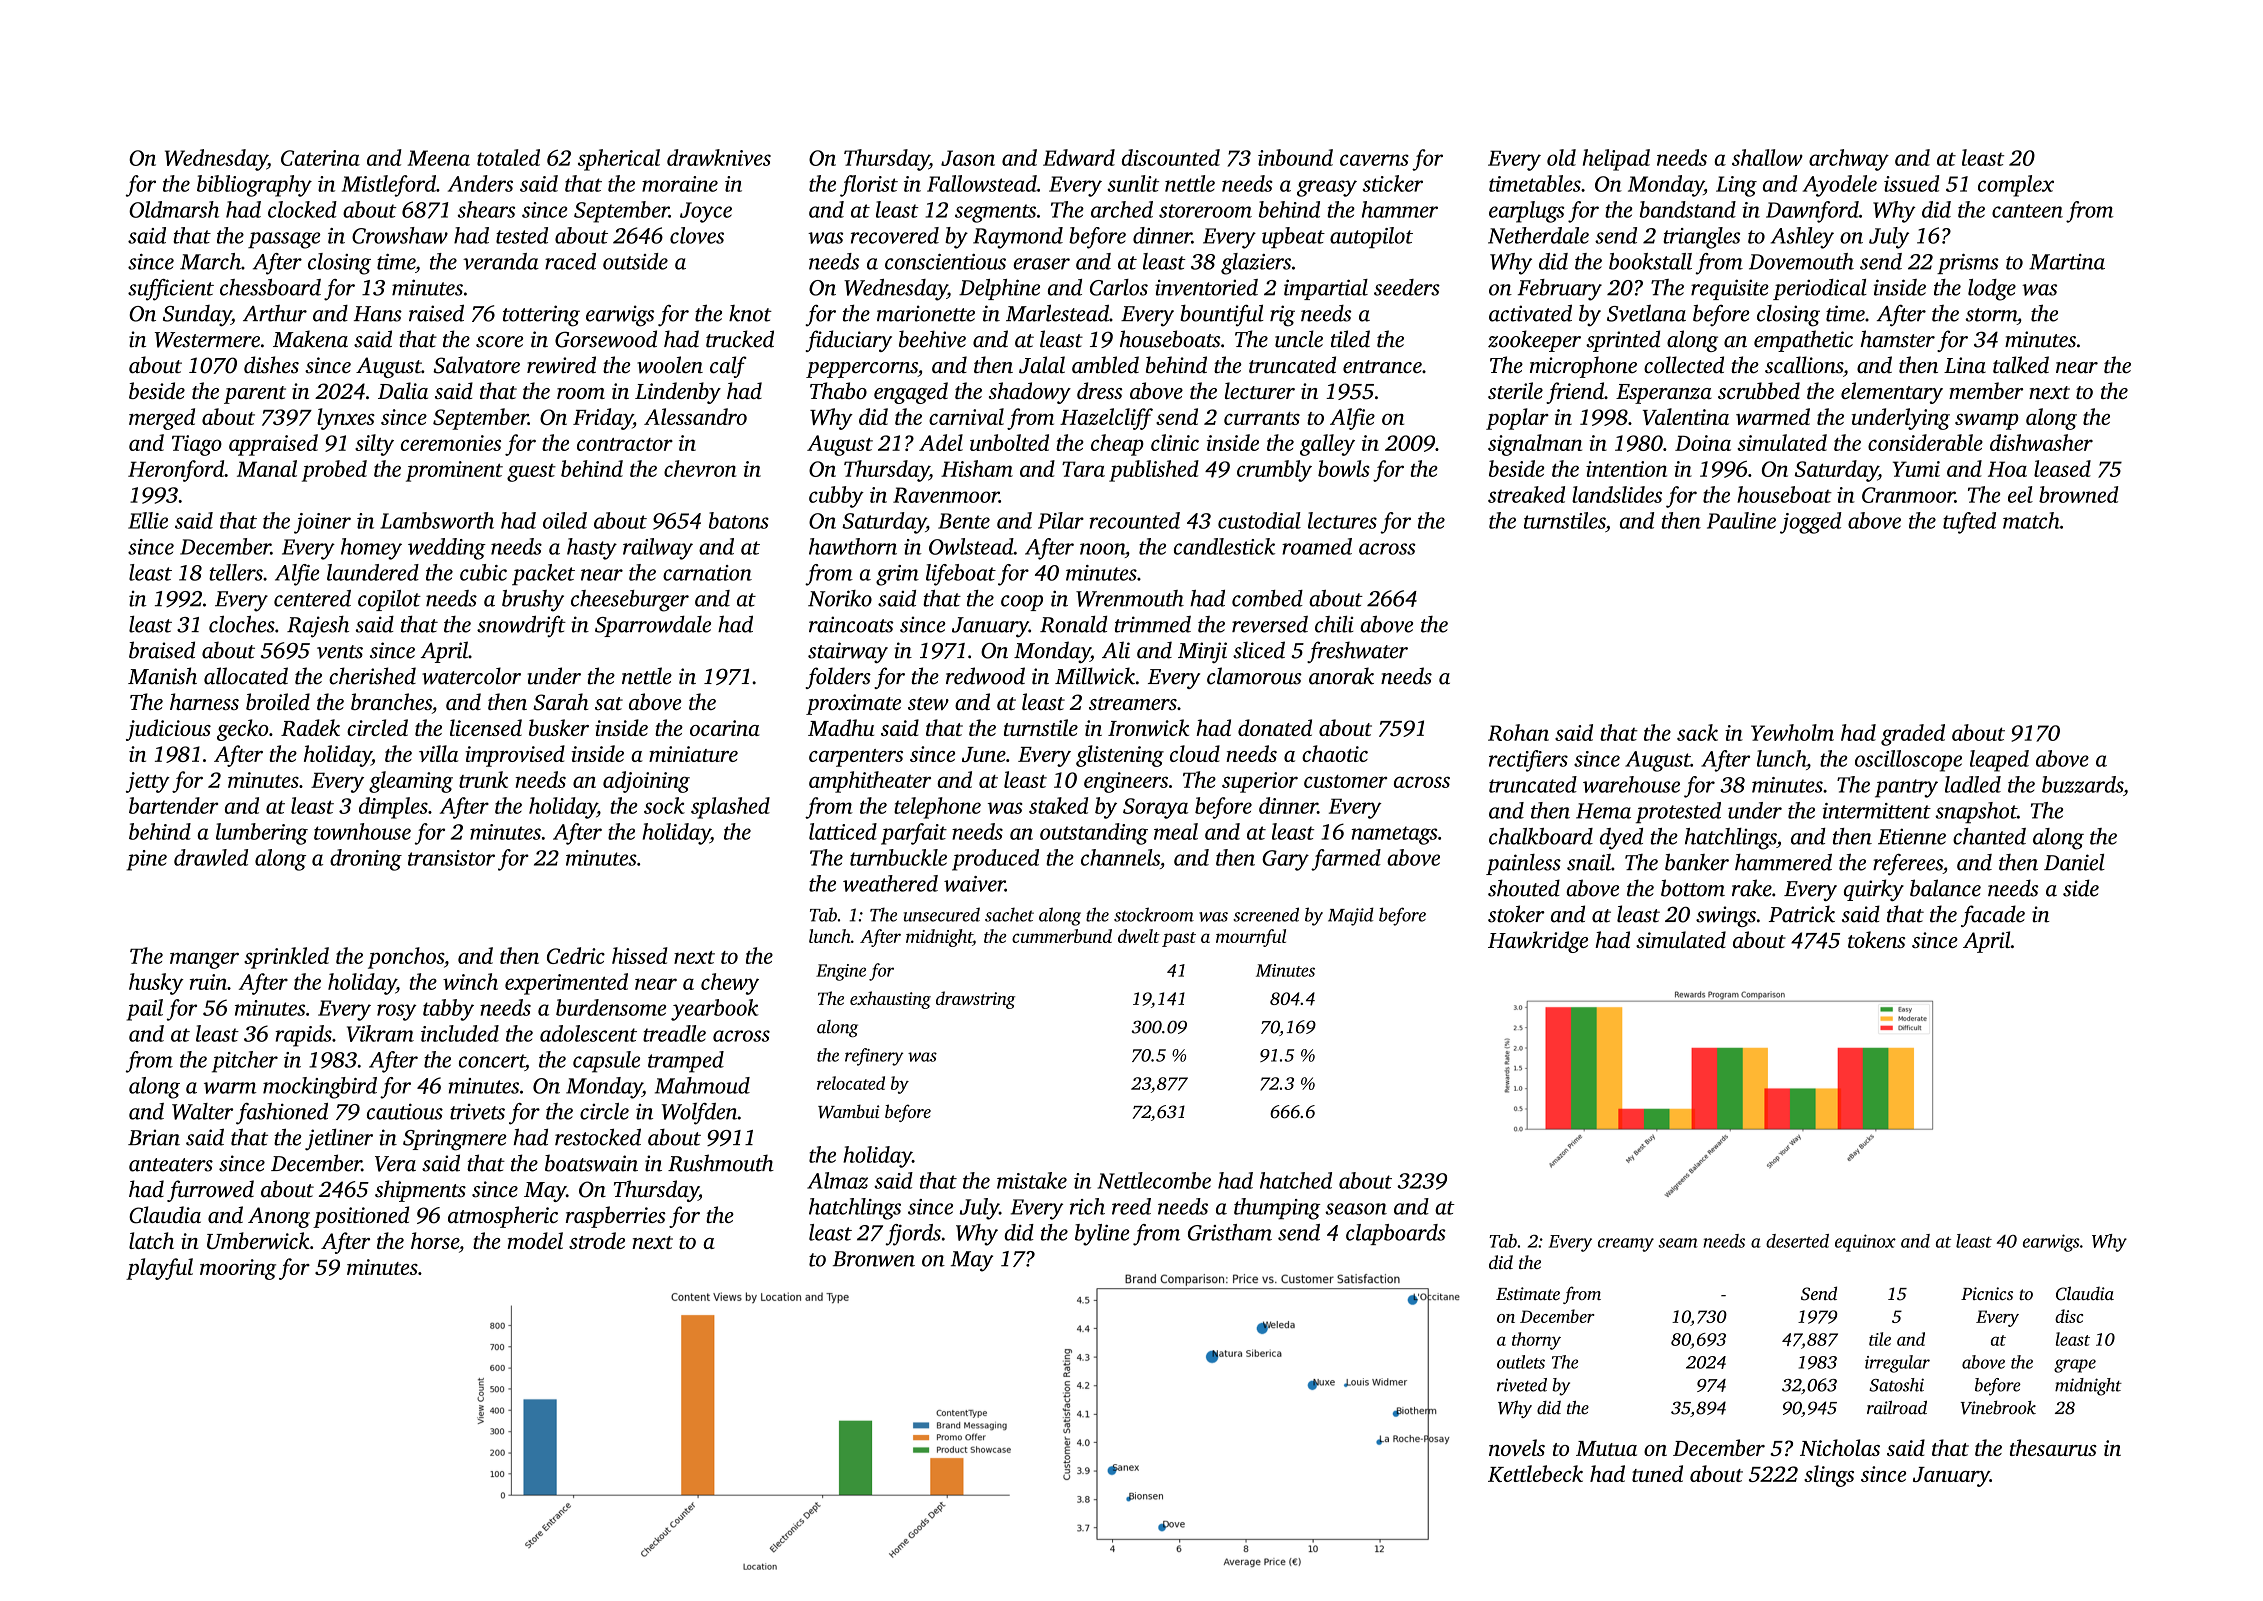 The image size is (2263, 1601). Describe the element at coordinates (411, 782) in the document. I see `gleaming` at that location.
